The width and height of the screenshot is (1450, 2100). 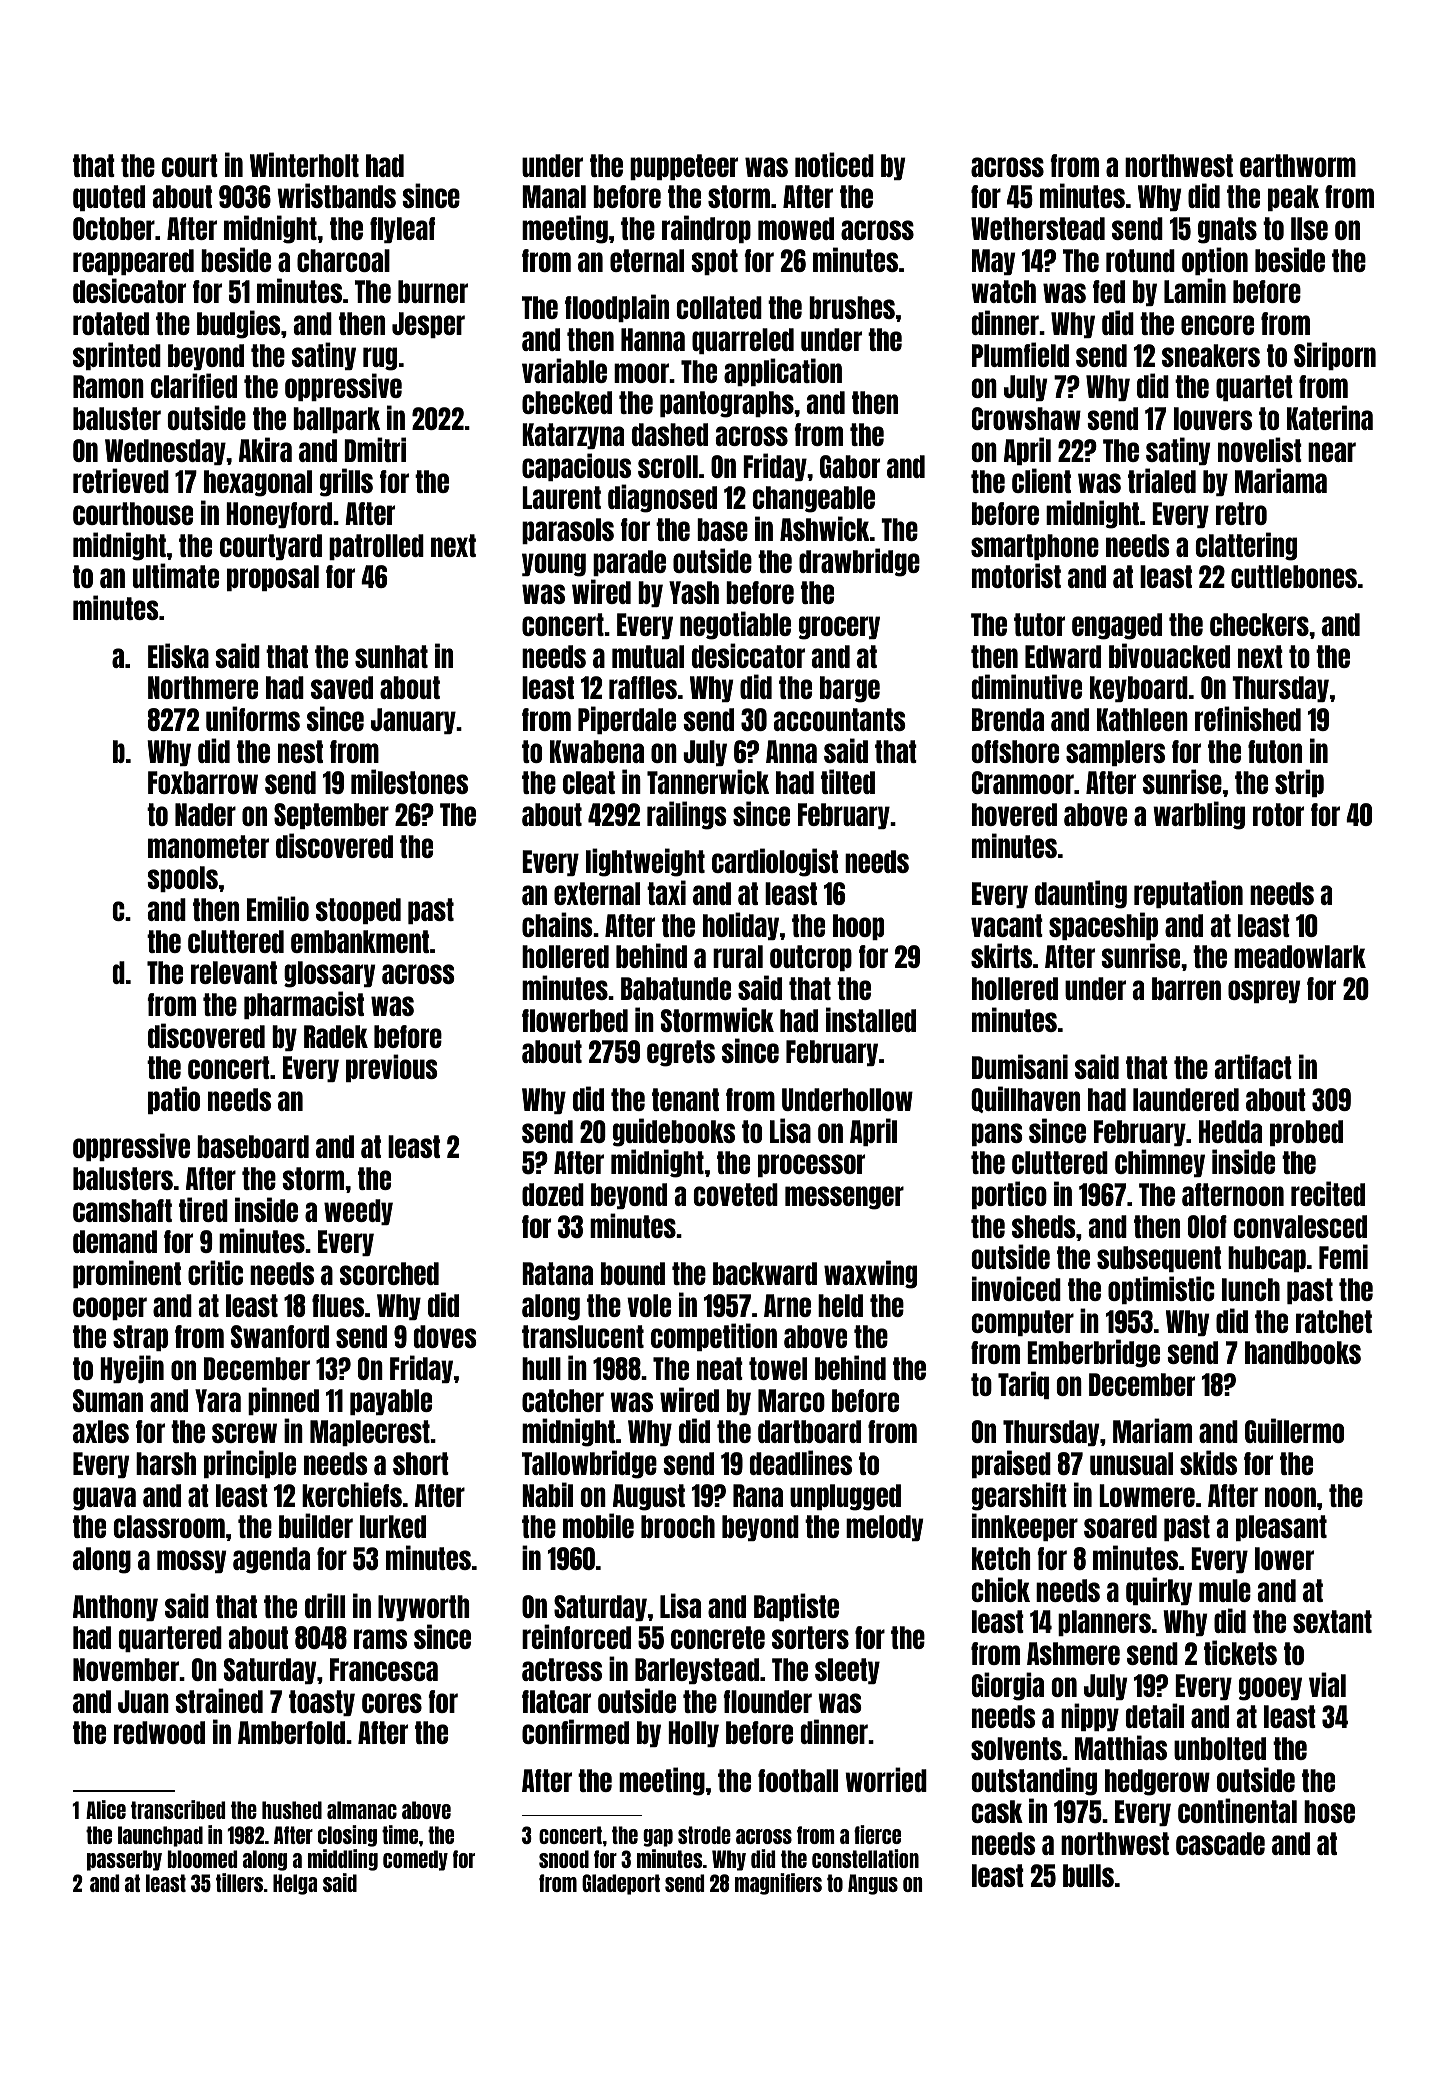 I want to click on earthworm, so click(x=1298, y=165).
